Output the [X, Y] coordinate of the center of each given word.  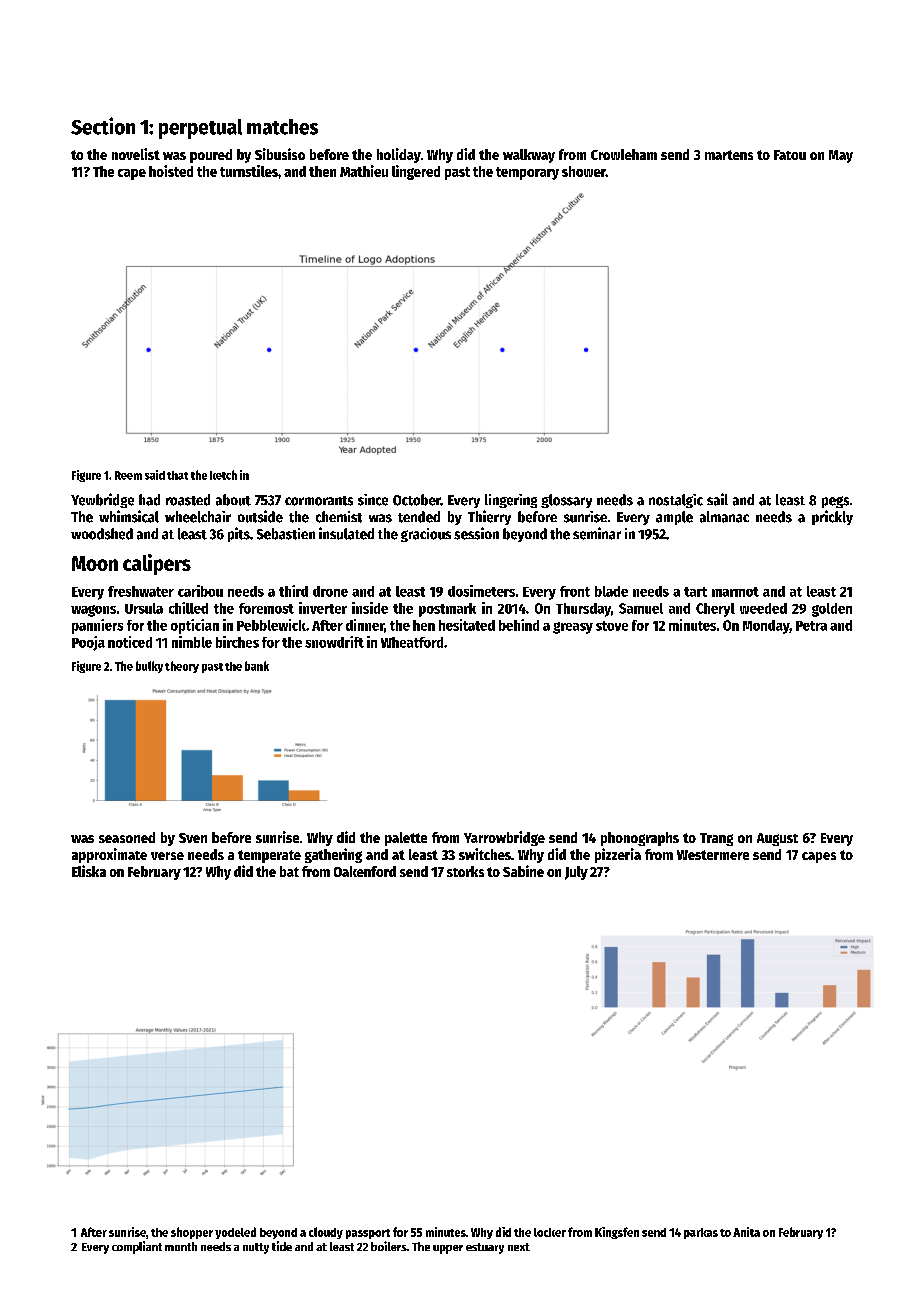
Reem [128, 475]
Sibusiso [280, 154]
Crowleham [624, 154]
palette [406, 839]
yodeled [235, 1233]
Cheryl [715, 610]
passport [368, 1234]
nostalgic [676, 501]
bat [289, 871]
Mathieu [364, 171]
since [373, 500]
